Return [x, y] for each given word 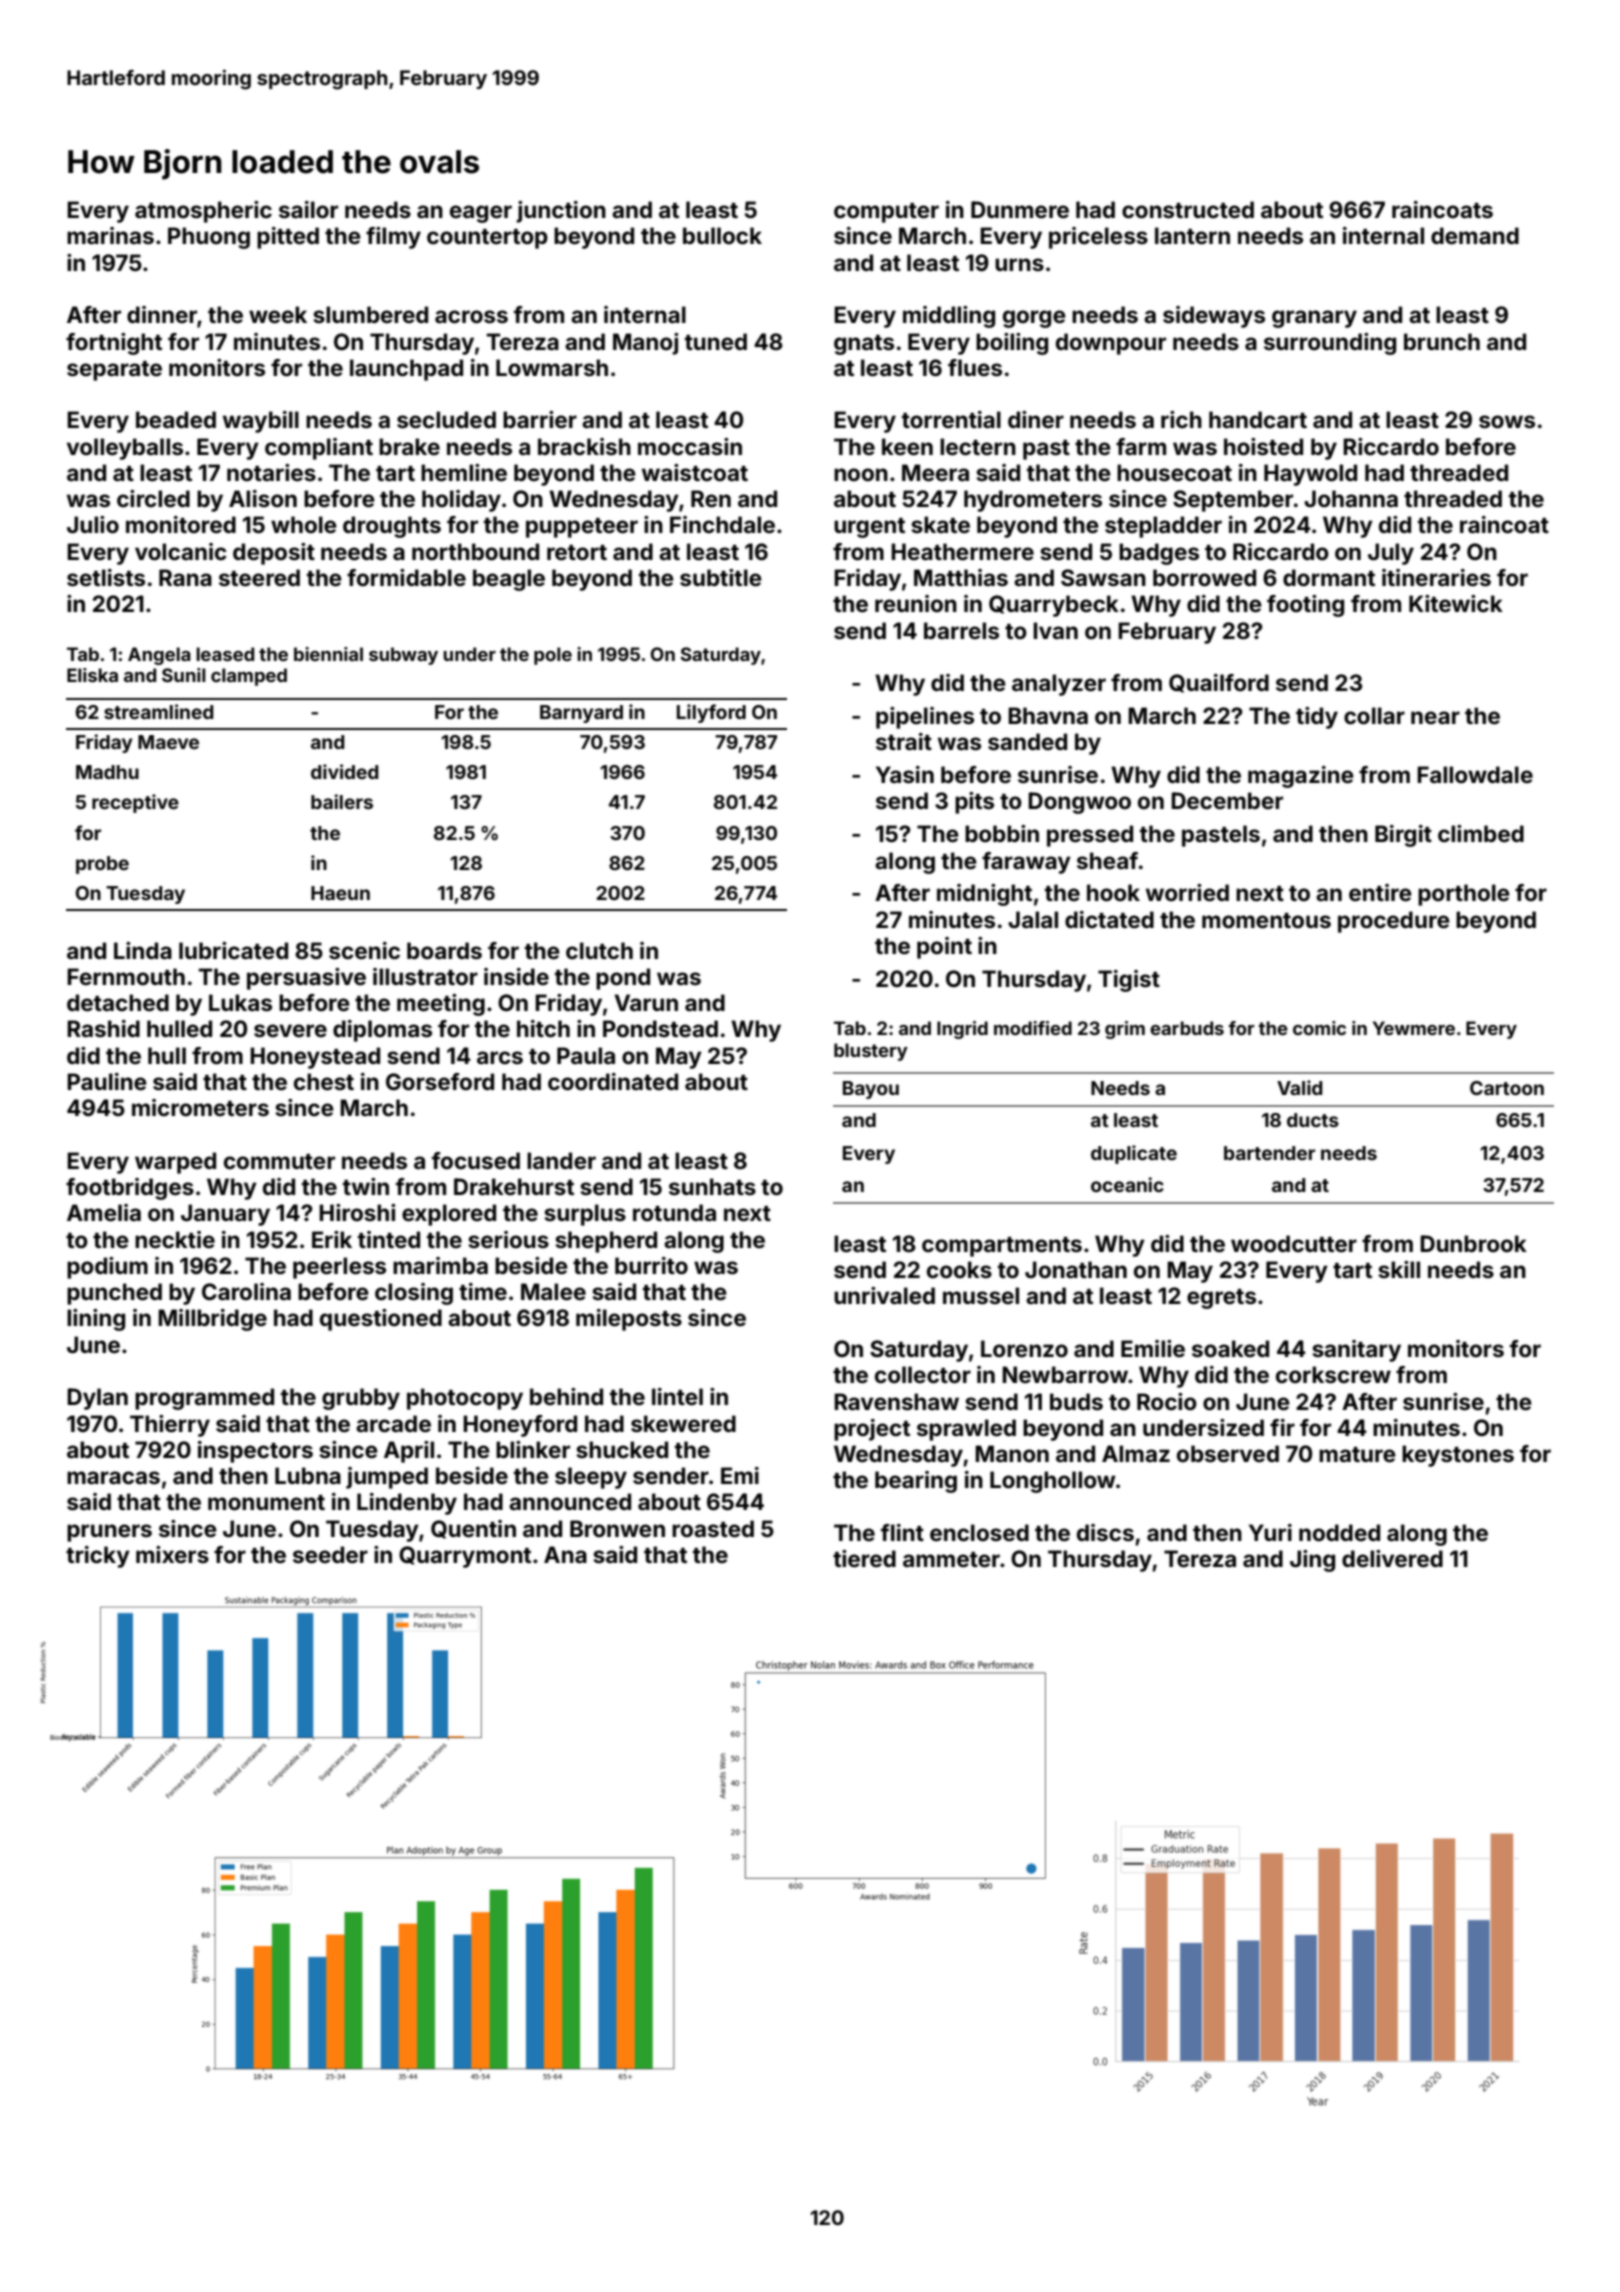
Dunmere [1020, 209]
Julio [93, 524]
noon [861, 474]
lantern [1192, 235]
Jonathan [1076, 1269]
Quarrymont [465, 1557]
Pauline [107, 1081]
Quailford [1219, 683]
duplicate [1134, 1154]
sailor [308, 209]
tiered [864, 1558]
